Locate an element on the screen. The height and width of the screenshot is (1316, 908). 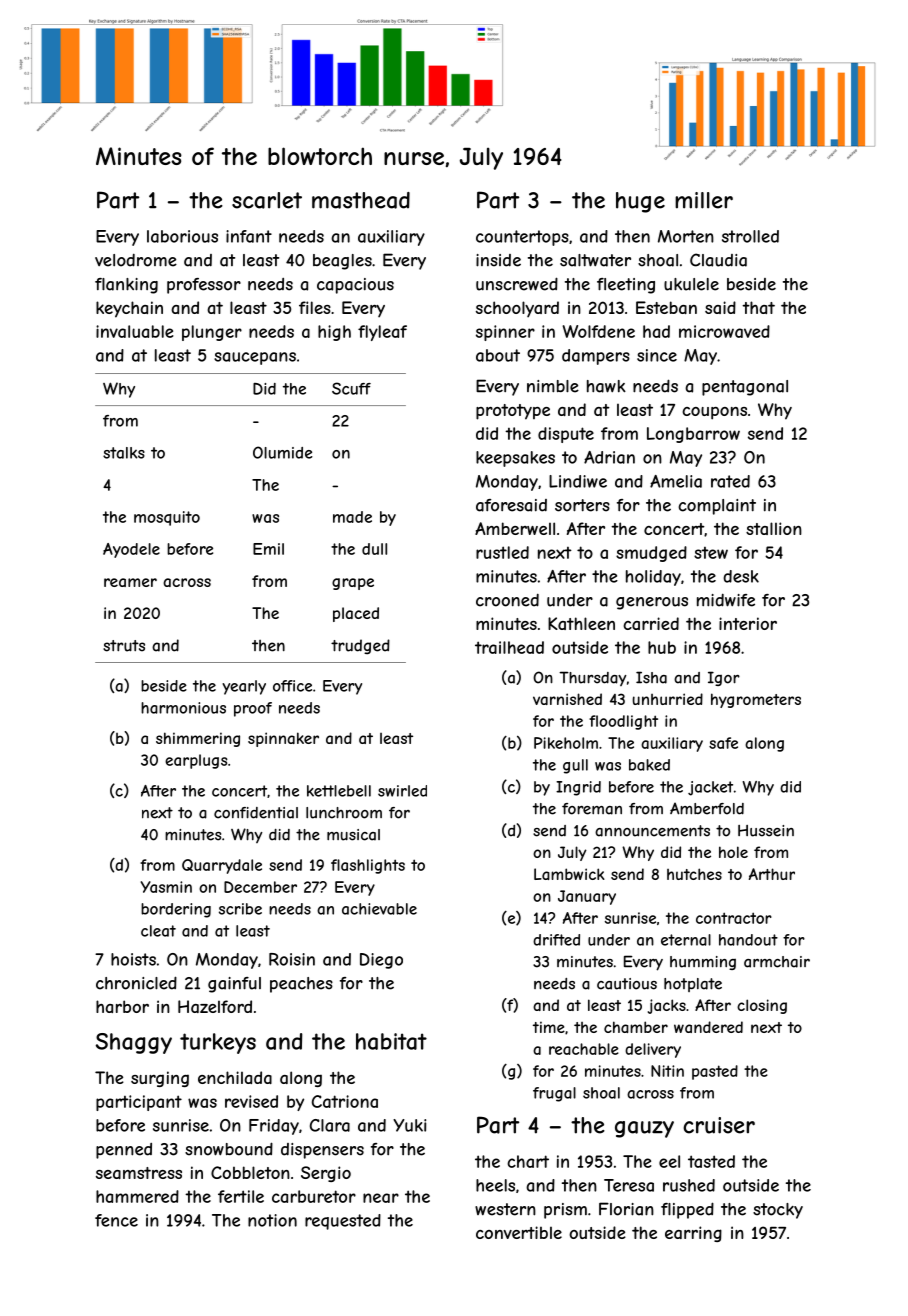
shimmering is located at coordinates (198, 739).
